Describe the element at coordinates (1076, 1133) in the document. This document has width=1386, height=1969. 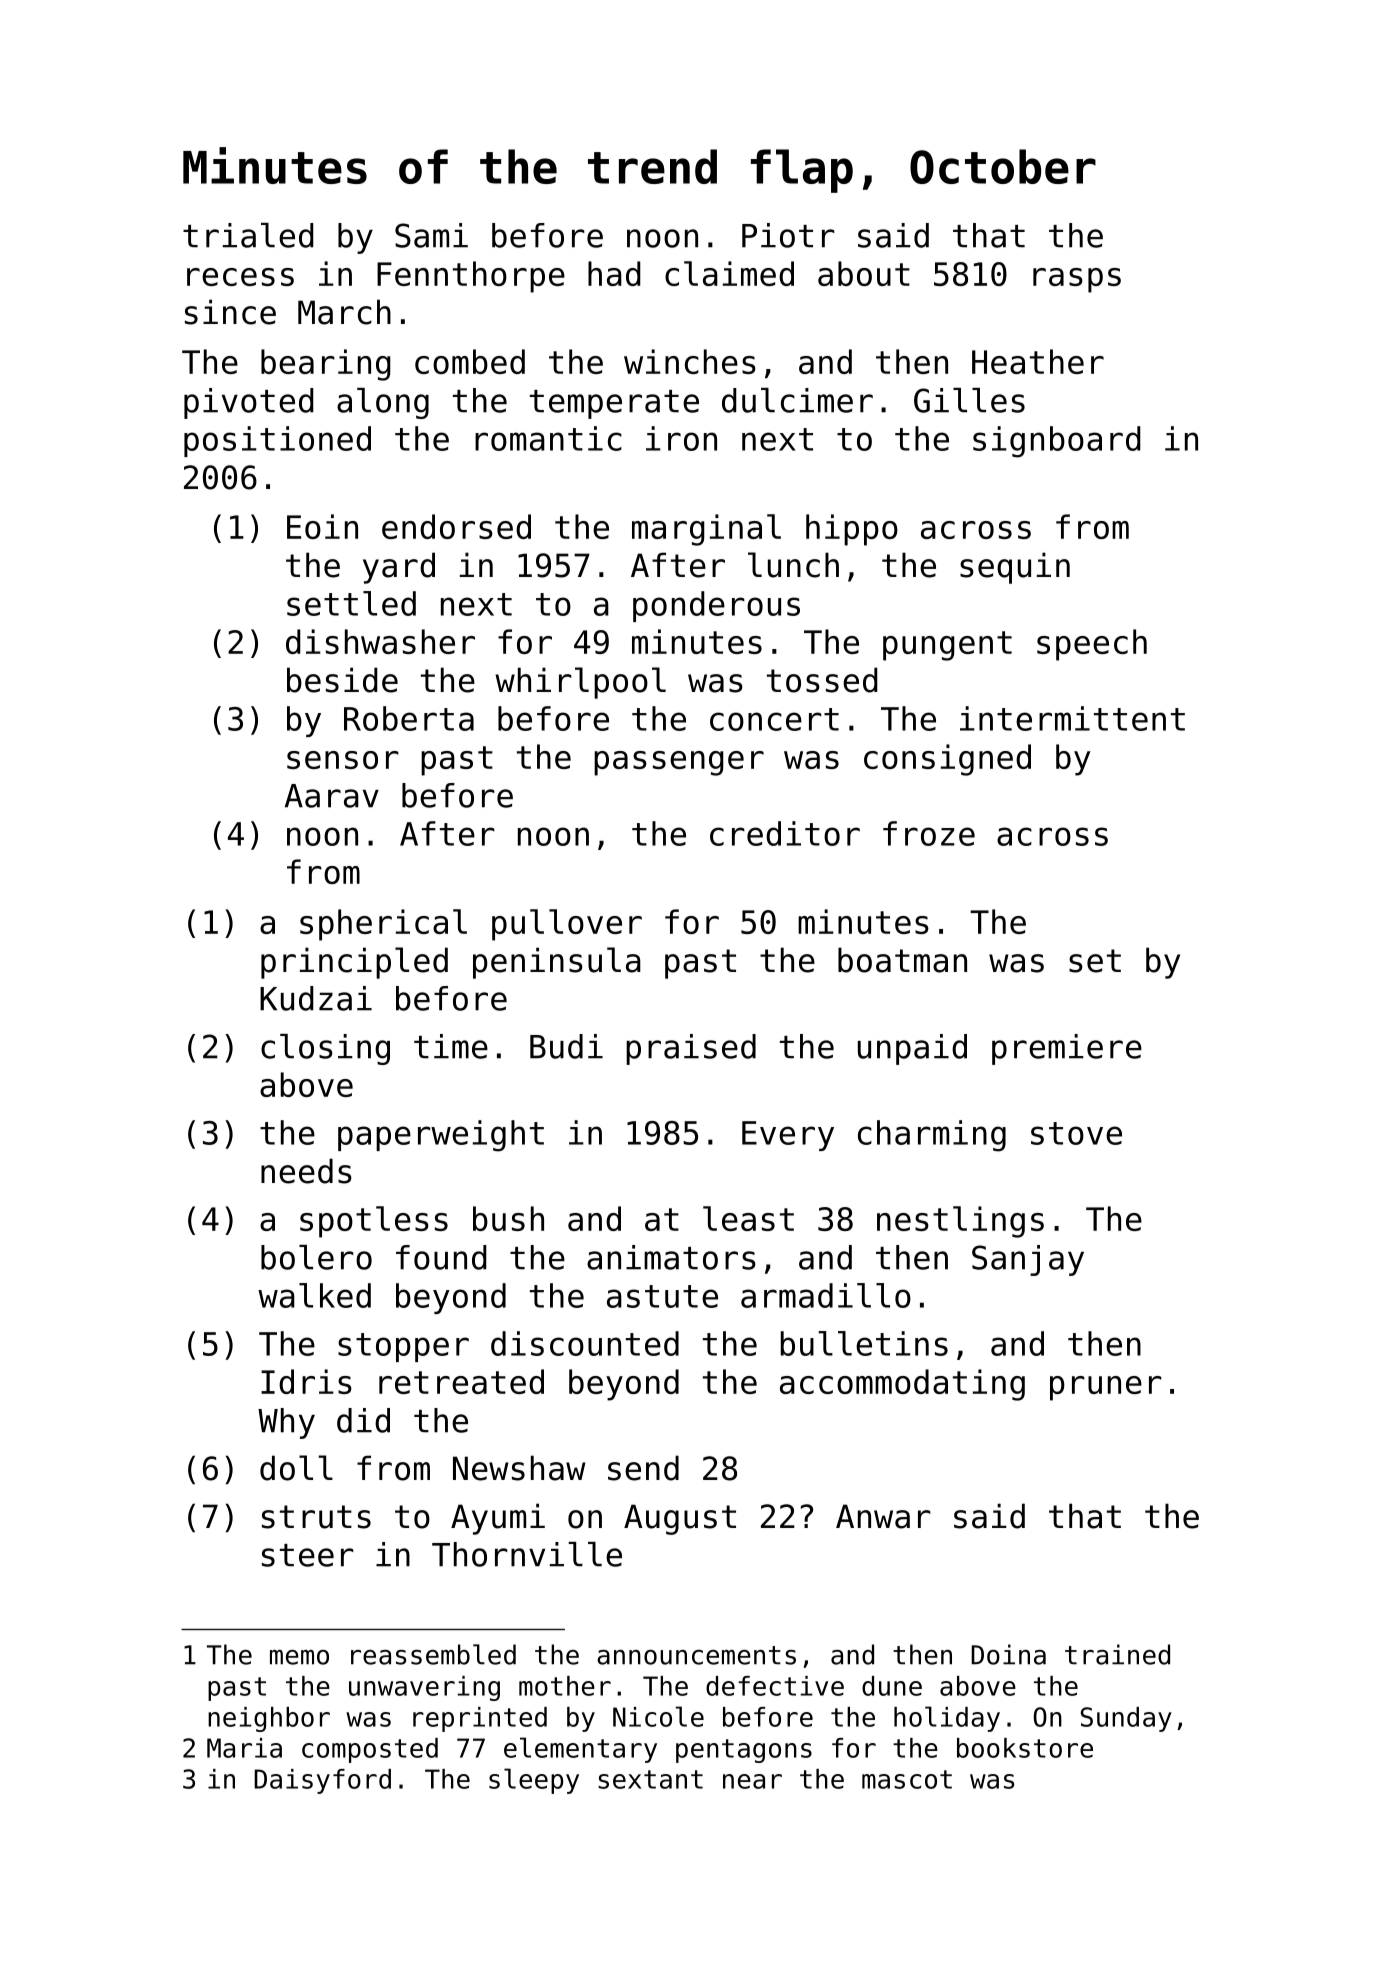
I see `stove` at that location.
